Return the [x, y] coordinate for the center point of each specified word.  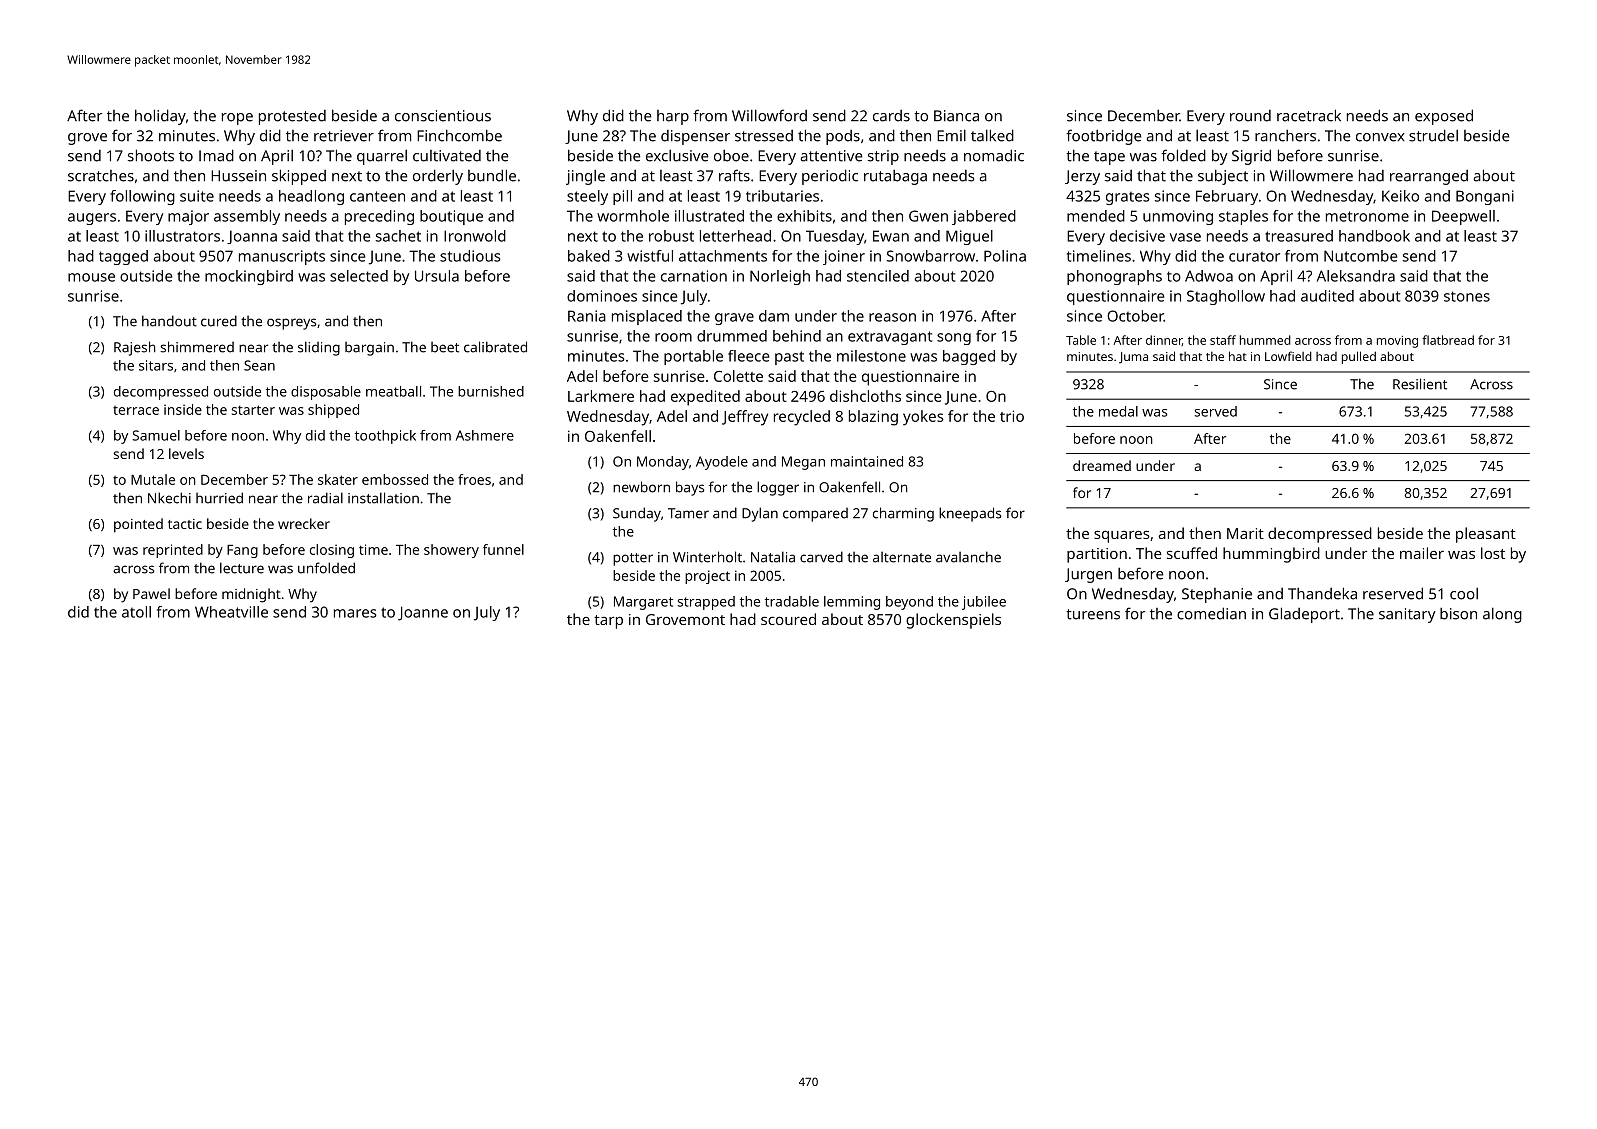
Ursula [437, 276]
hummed [1265, 340]
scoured [788, 619]
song [954, 339]
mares [355, 613]
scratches [101, 176]
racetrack [1309, 115]
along [1502, 615]
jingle [585, 177]
